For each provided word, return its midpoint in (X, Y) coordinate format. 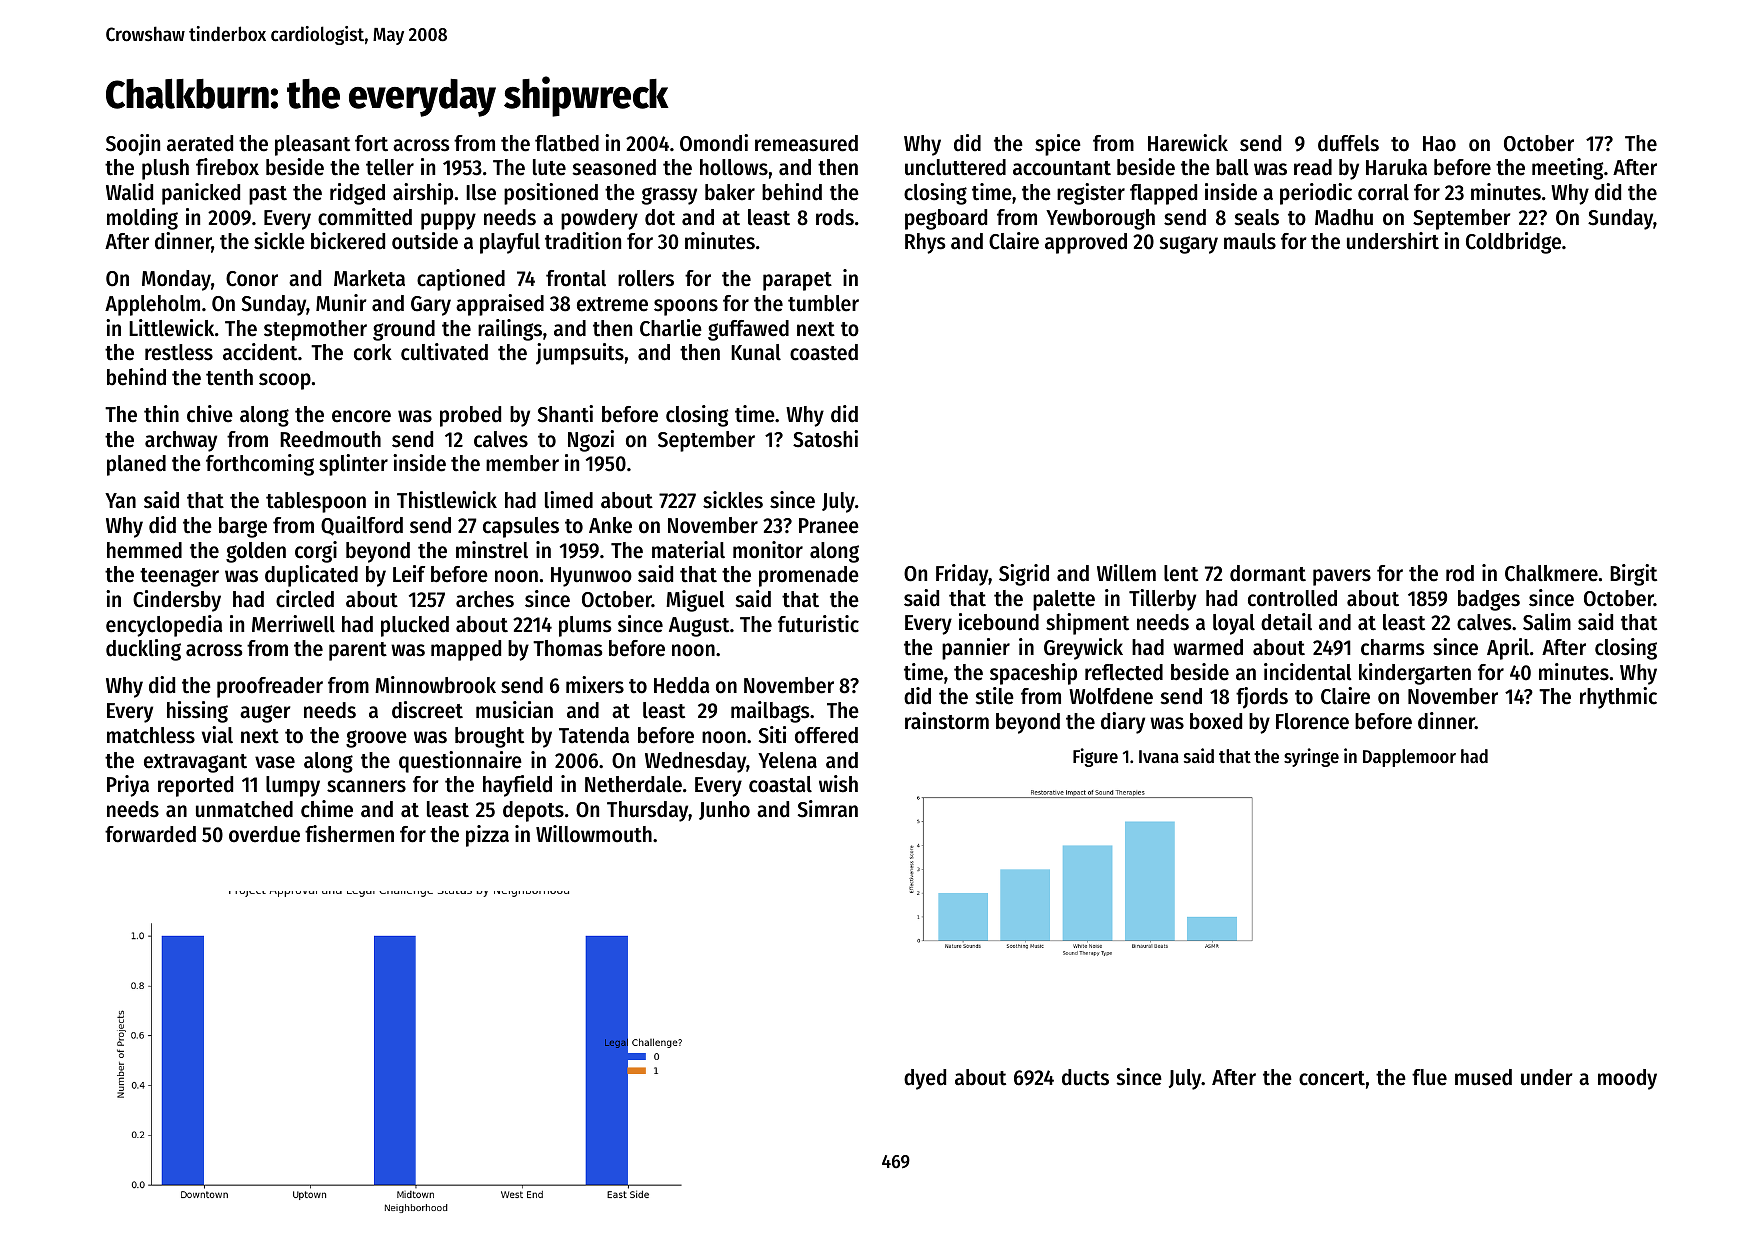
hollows (734, 167)
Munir (341, 303)
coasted (824, 352)
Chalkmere (1551, 573)
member (522, 463)
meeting (1567, 169)
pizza (487, 836)
